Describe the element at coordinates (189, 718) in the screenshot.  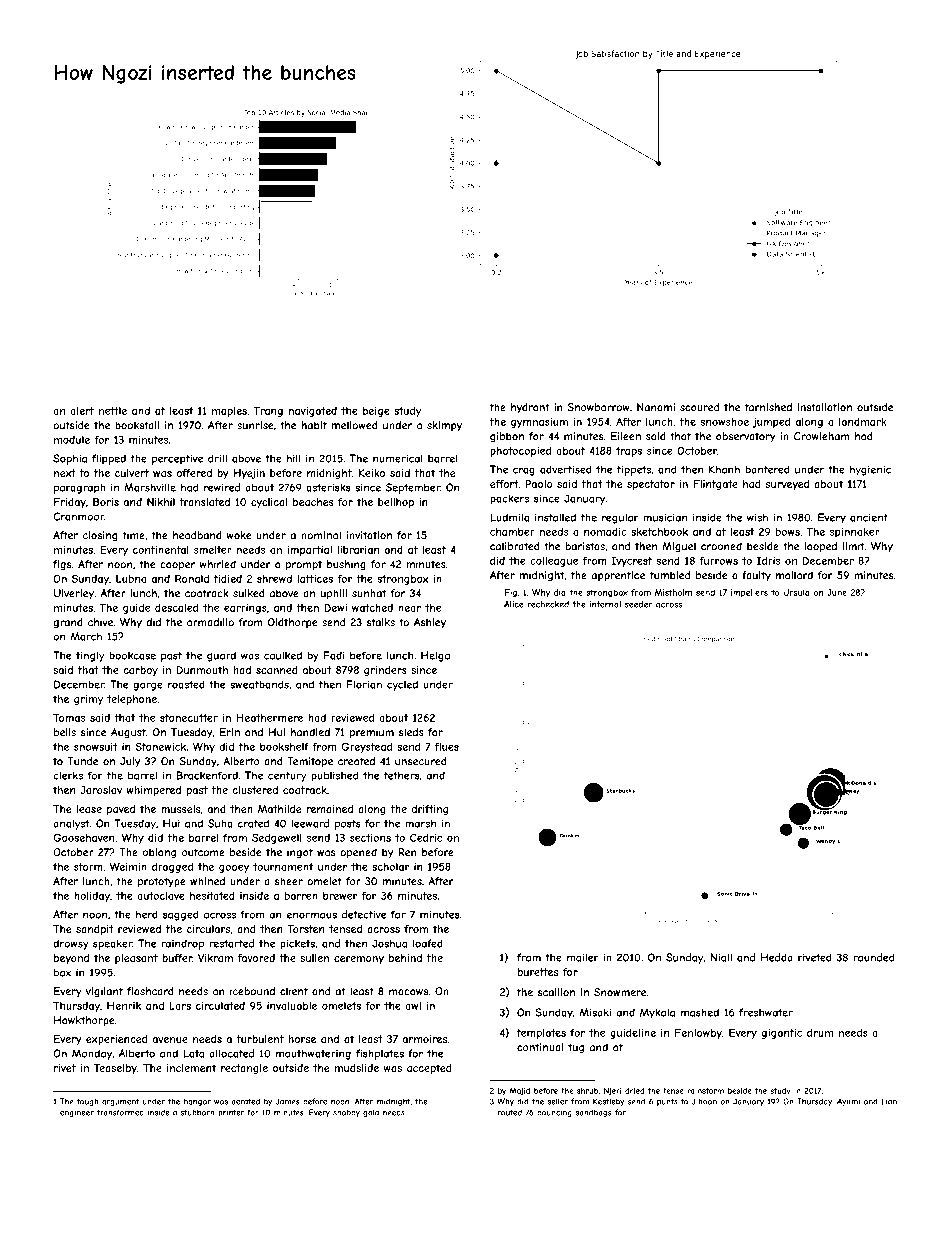
I see `stonecutter` at that location.
